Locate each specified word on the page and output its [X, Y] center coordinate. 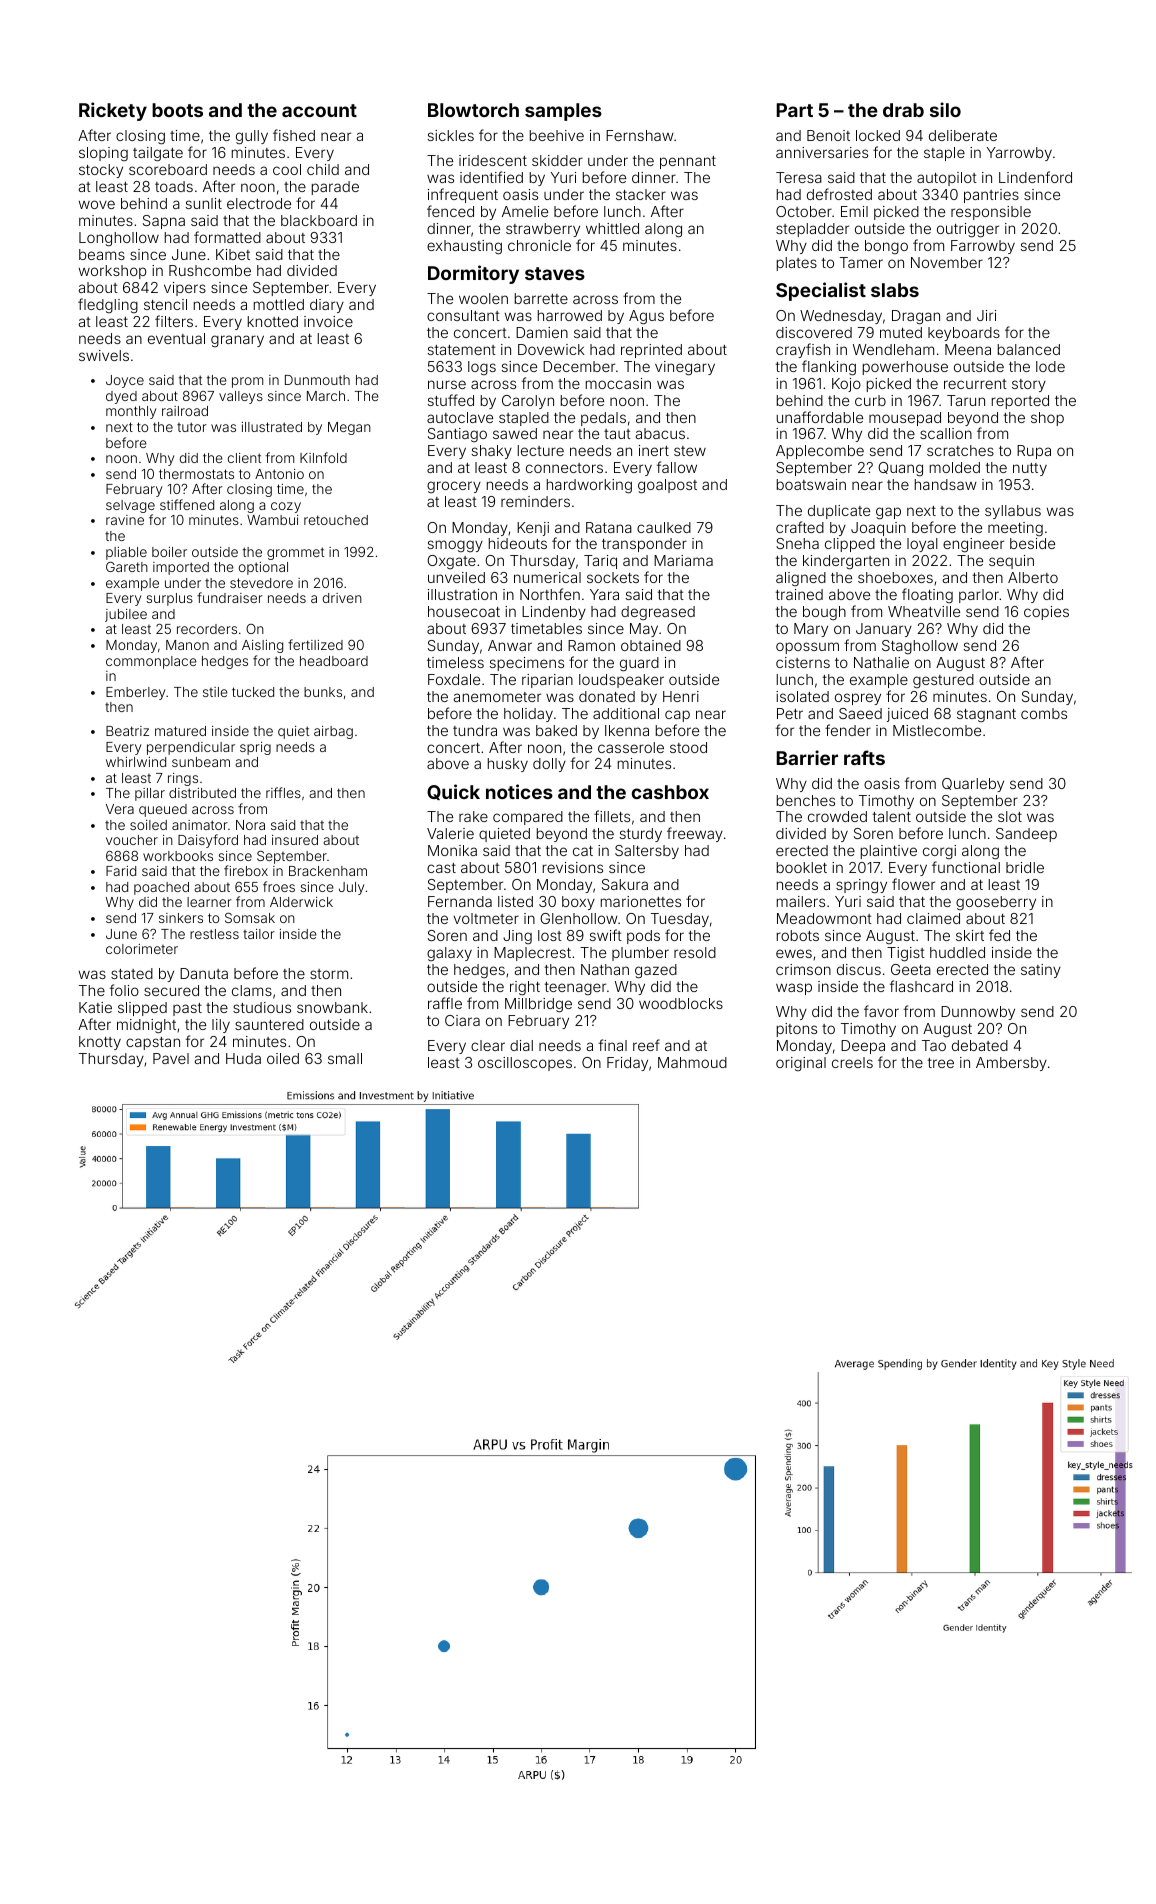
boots [177, 110]
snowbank [332, 1007]
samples [563, 112]
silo [945, 109]
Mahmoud [692, 1062]
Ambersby [1011, 1064]
